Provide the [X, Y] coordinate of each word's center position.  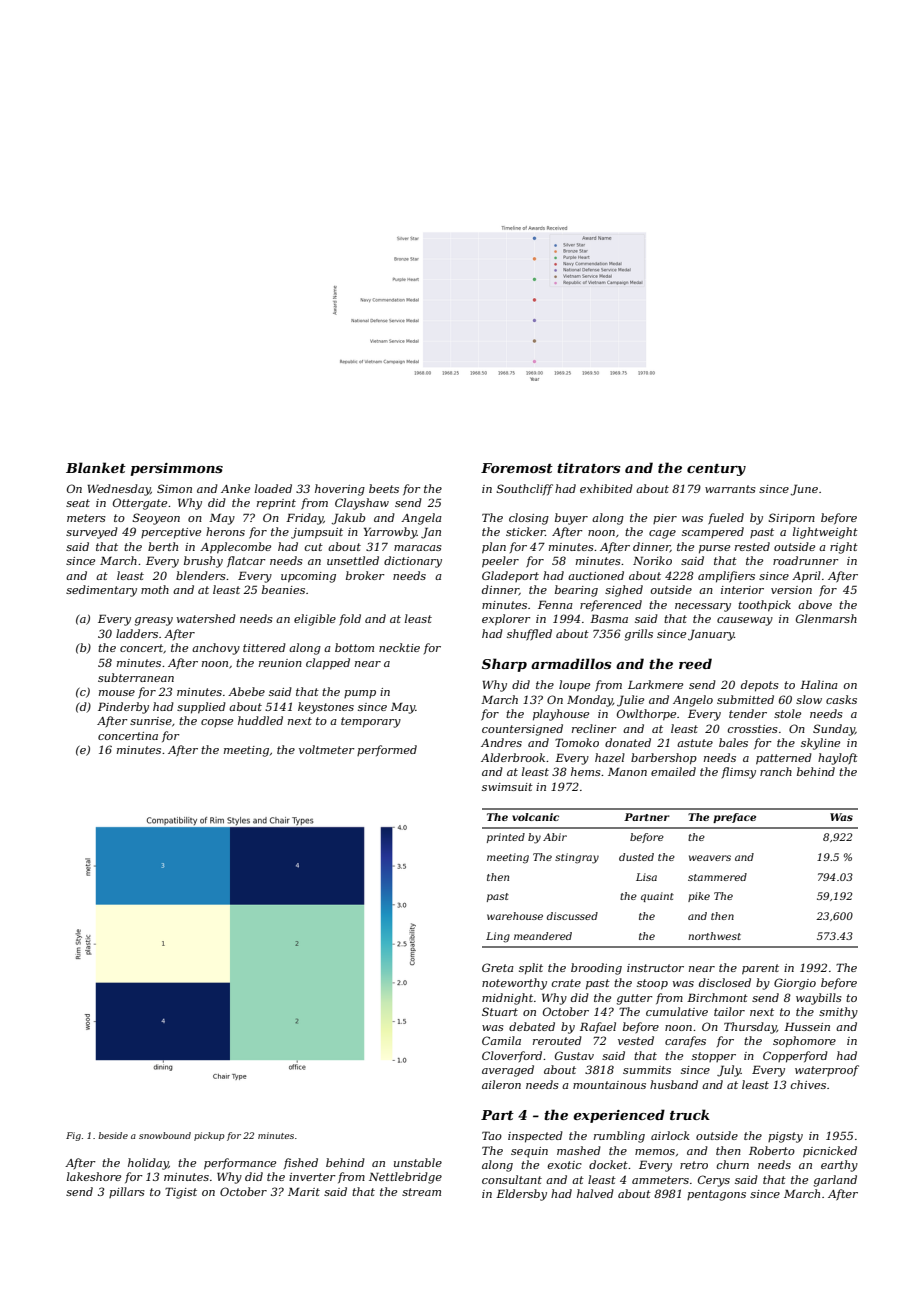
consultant [512, 1179]
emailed [673, 771]
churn [733, 1164]
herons [225, 531]
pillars [127, 1192]
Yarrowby [390, 533]
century [716, 470]
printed [506, 838]
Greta [498, 967]
